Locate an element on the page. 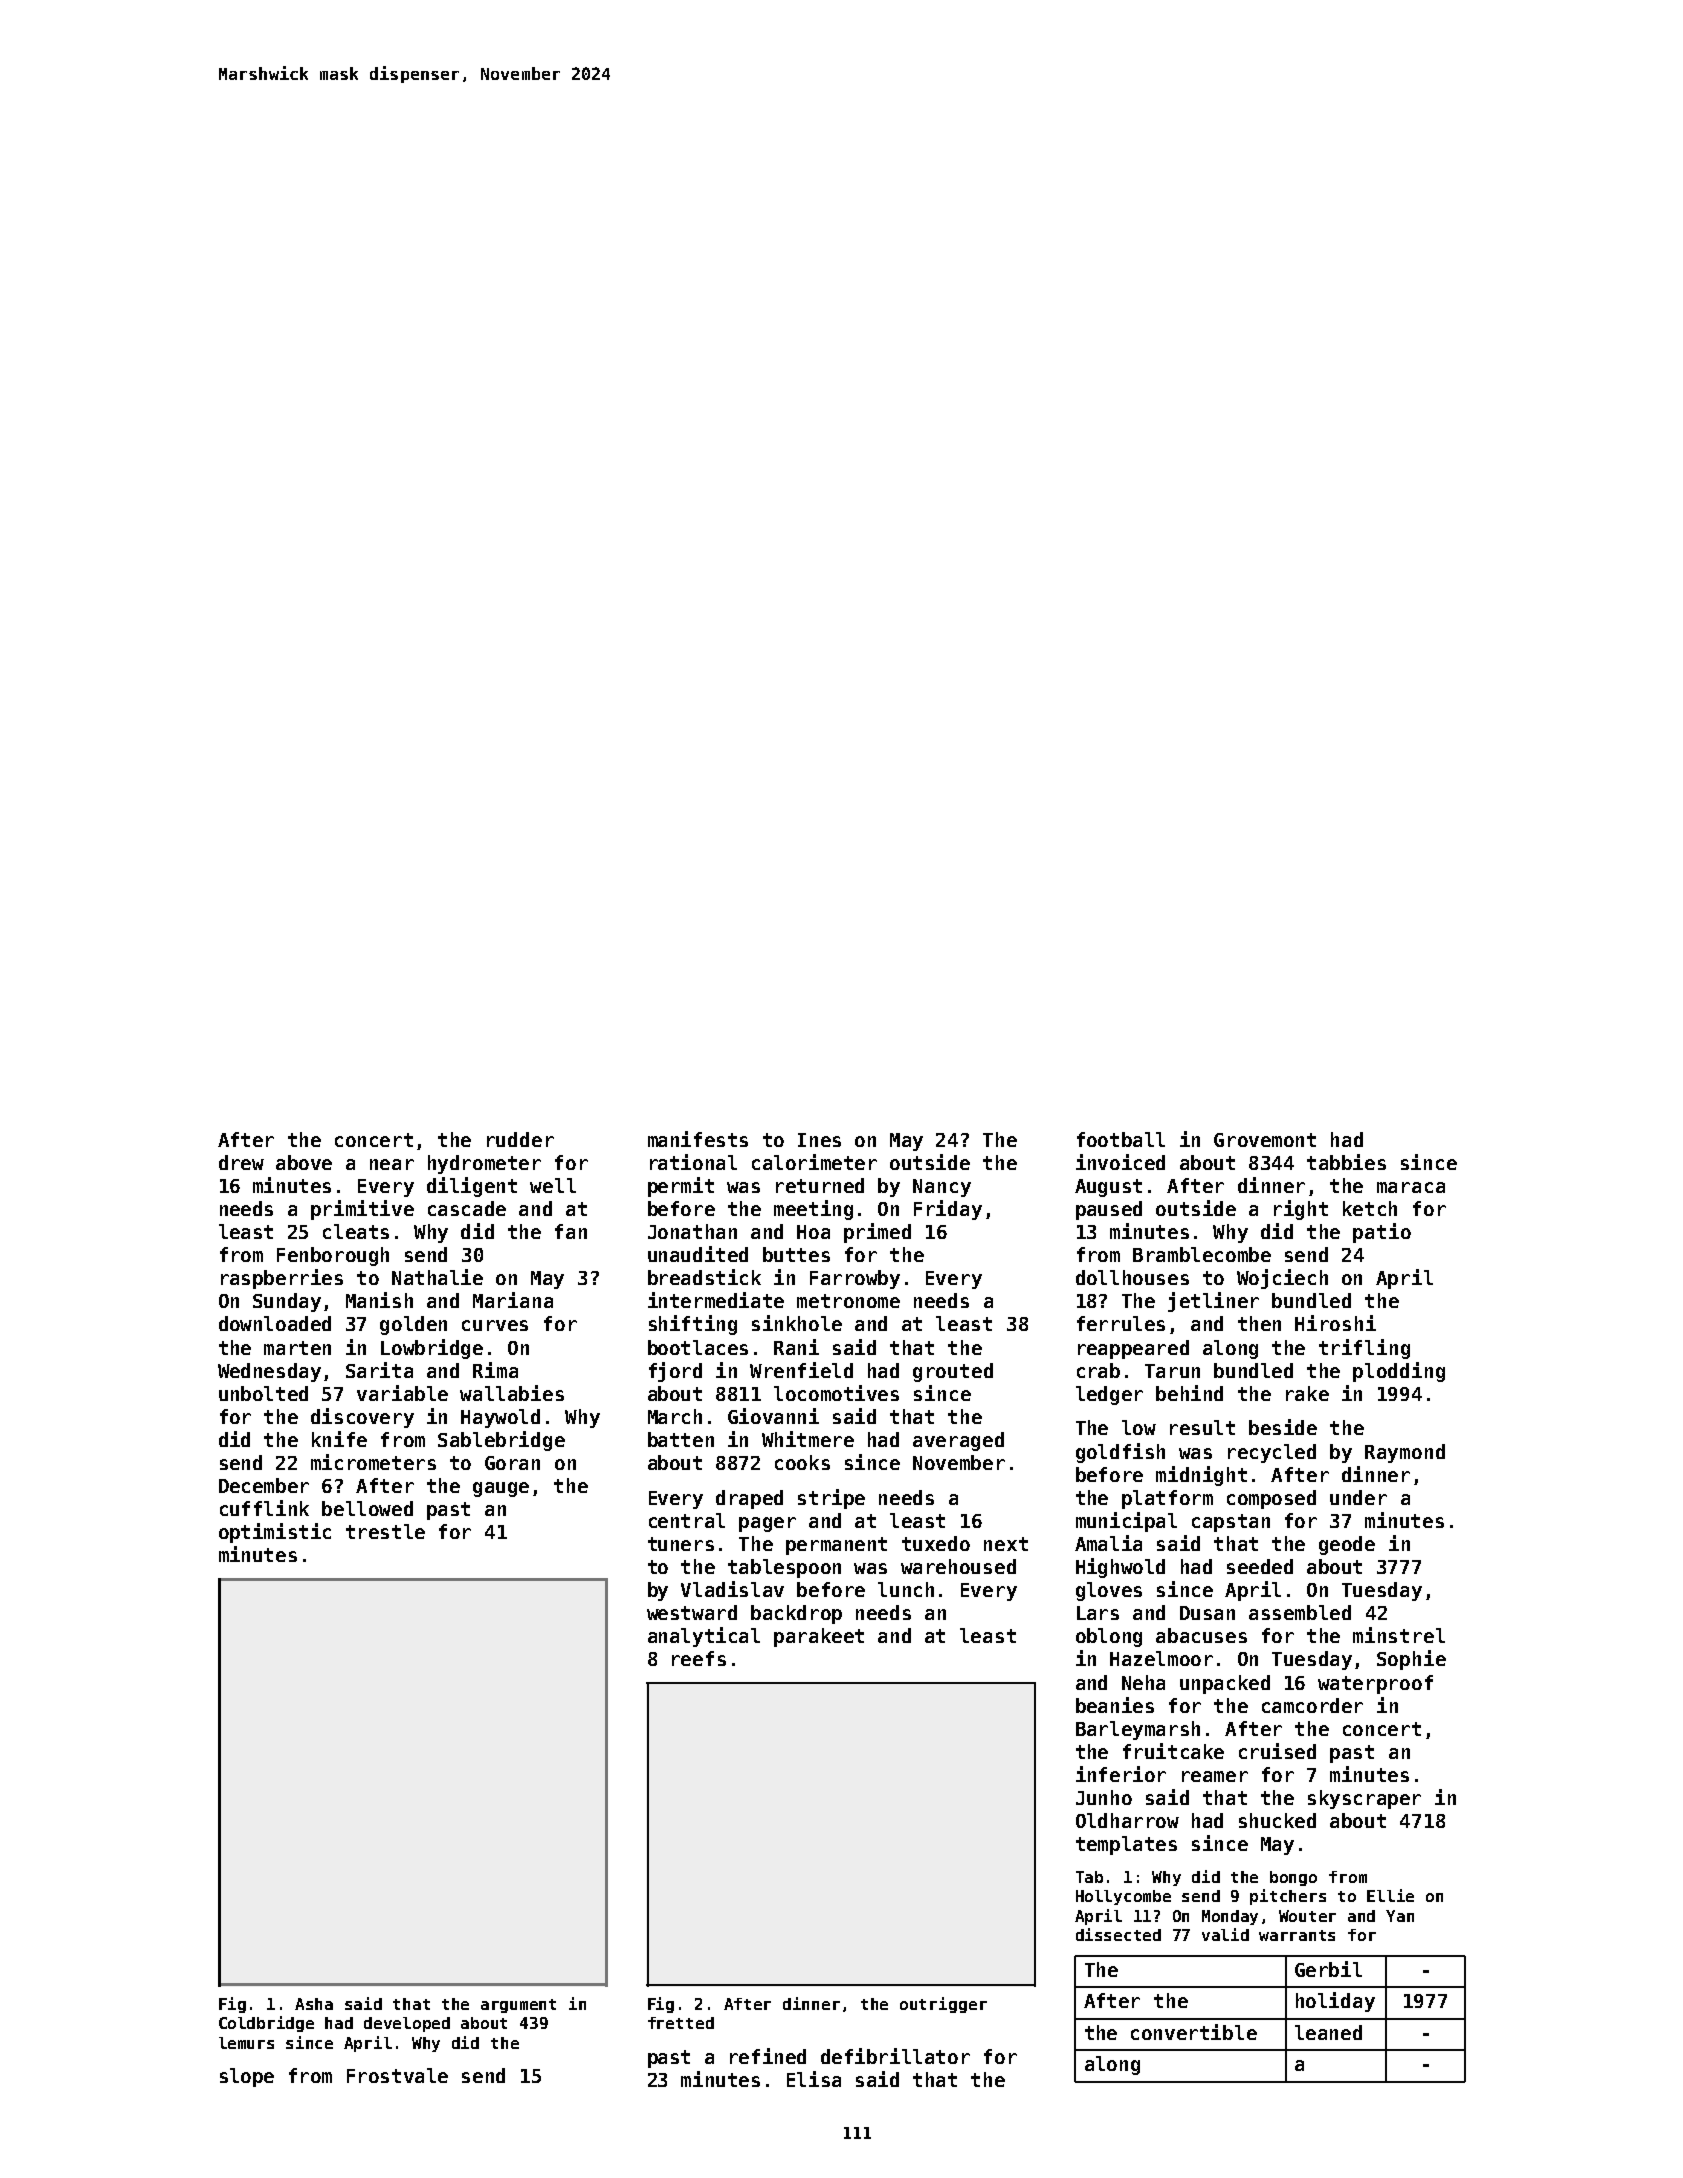  football is located at coordinates (1121, 1139).
